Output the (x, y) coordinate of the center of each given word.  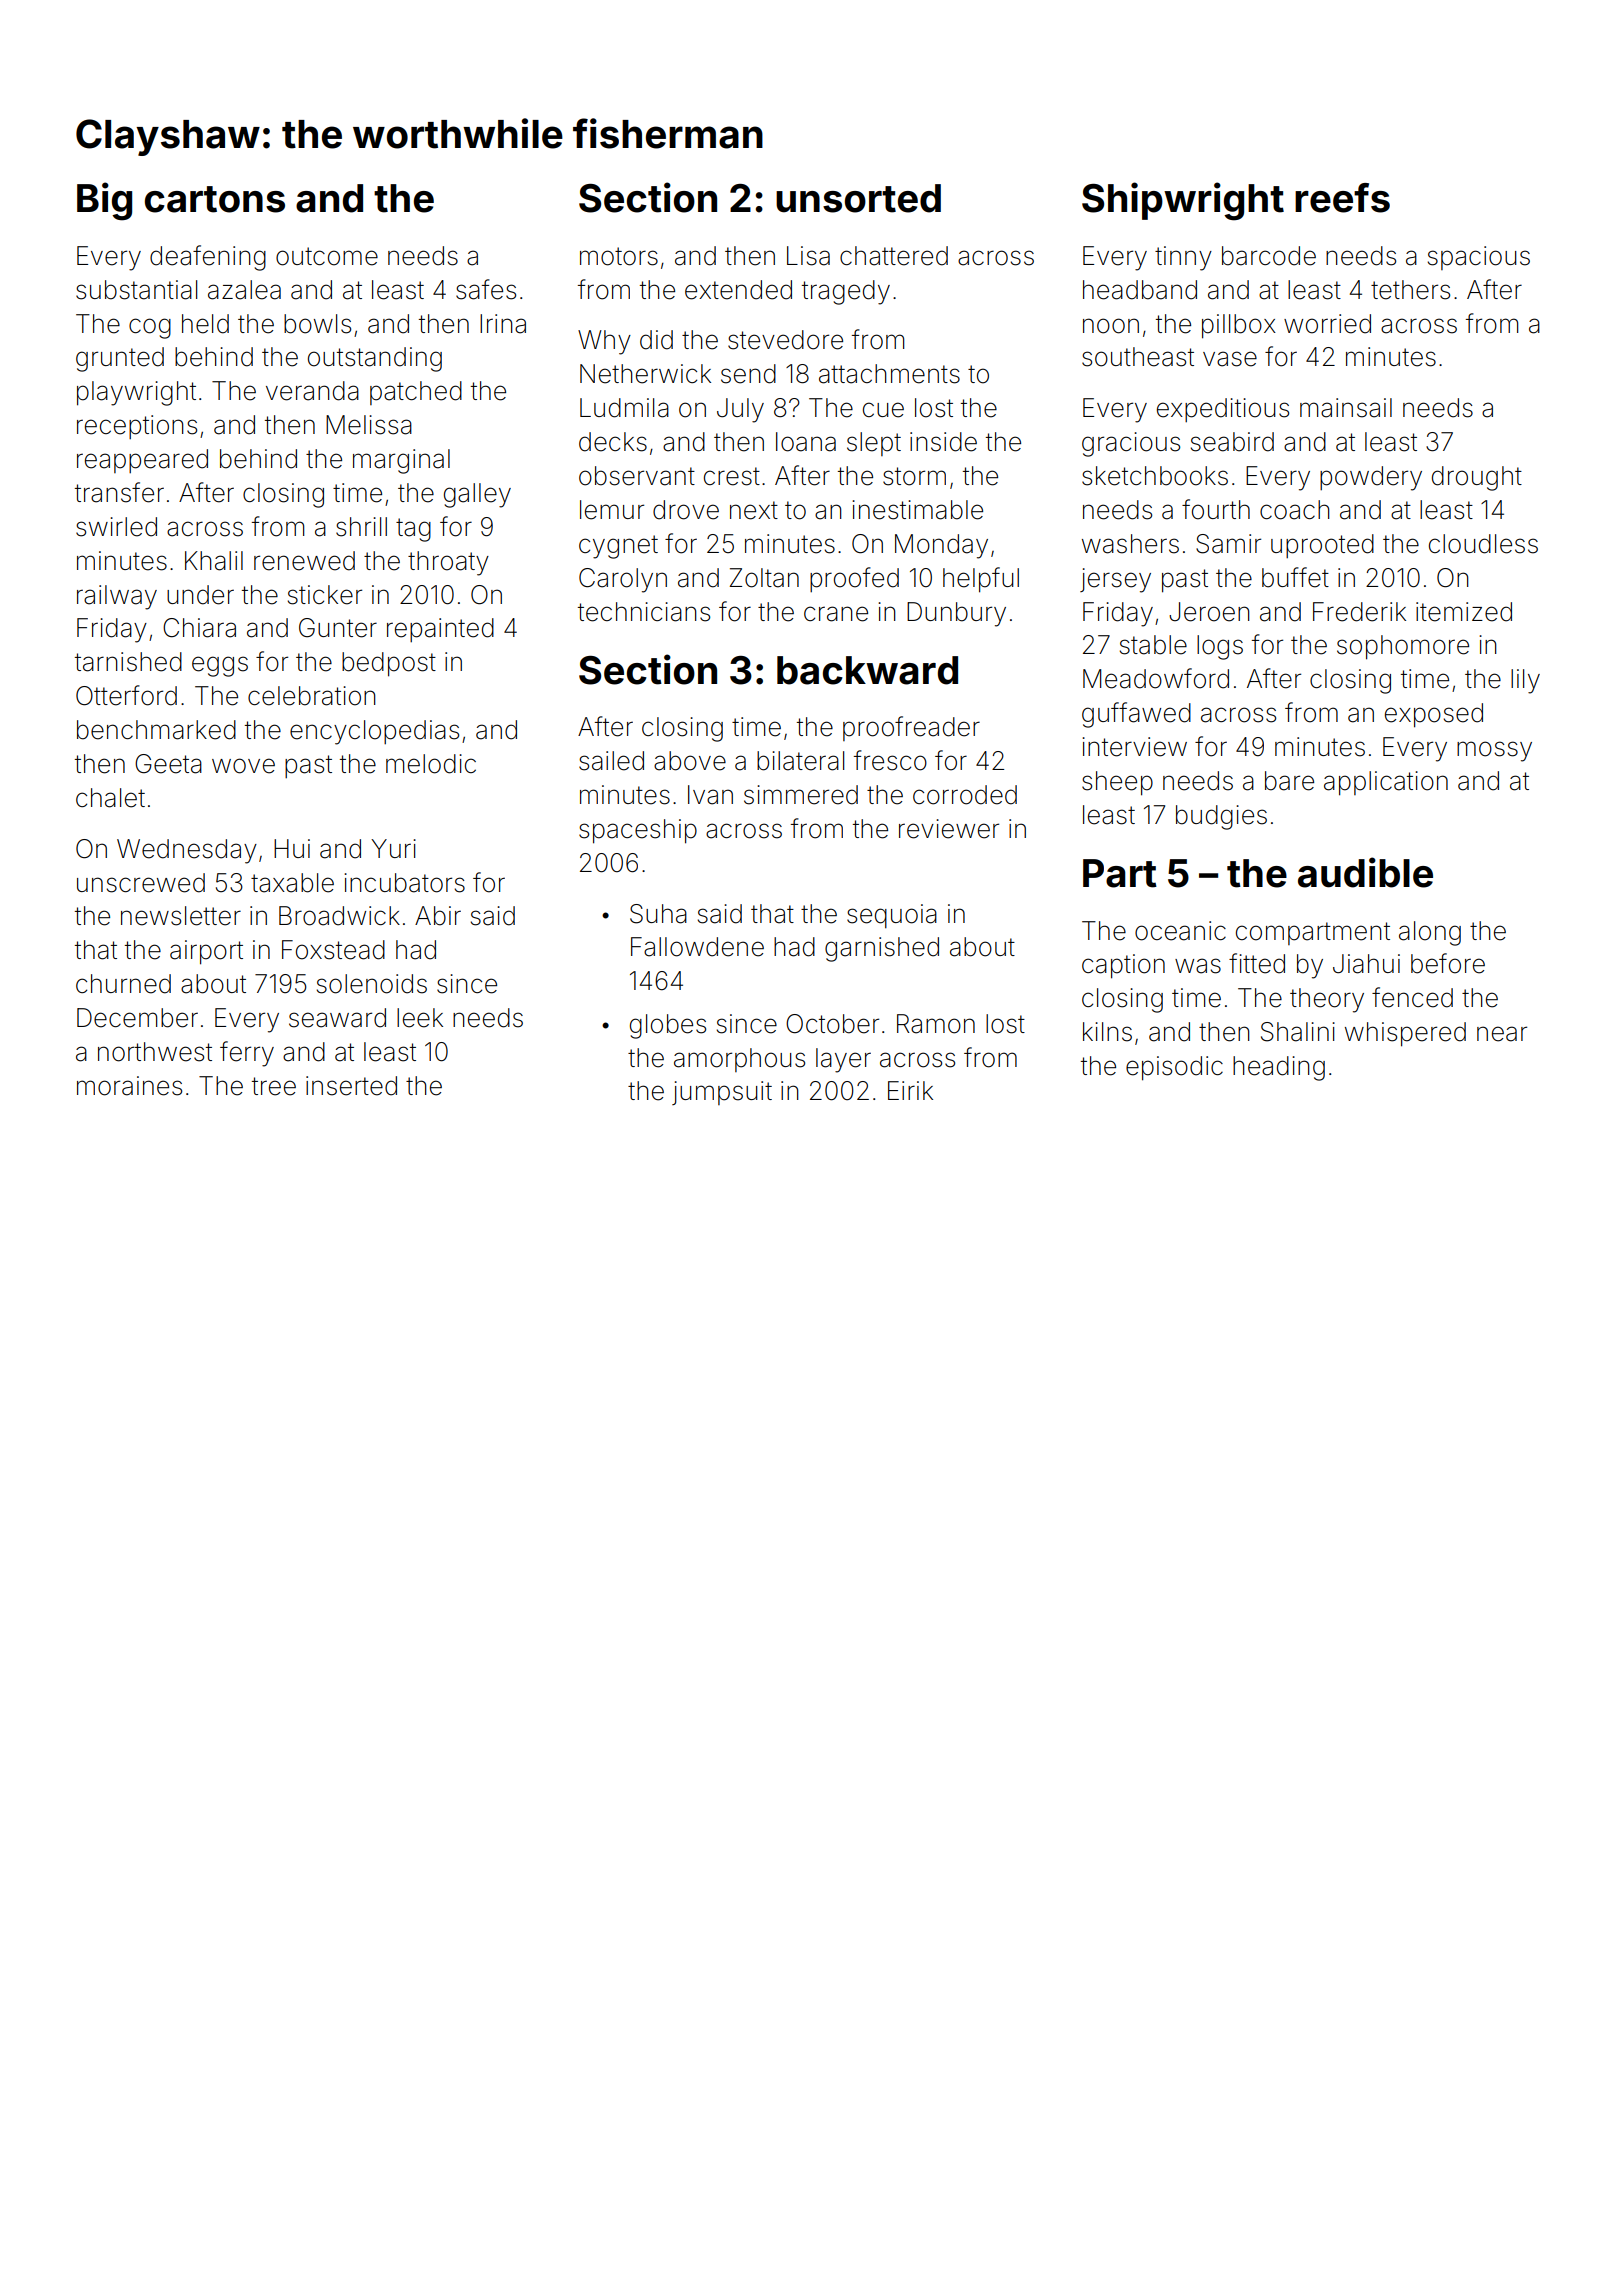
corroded (965, 795)
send (748, 374)
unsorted (858, 198)
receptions (137, 427)
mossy (1494, 751)
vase (1230, 359)
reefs (1342, 198)
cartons (215, 199)
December (137, 1018)
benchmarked (156, 730)
